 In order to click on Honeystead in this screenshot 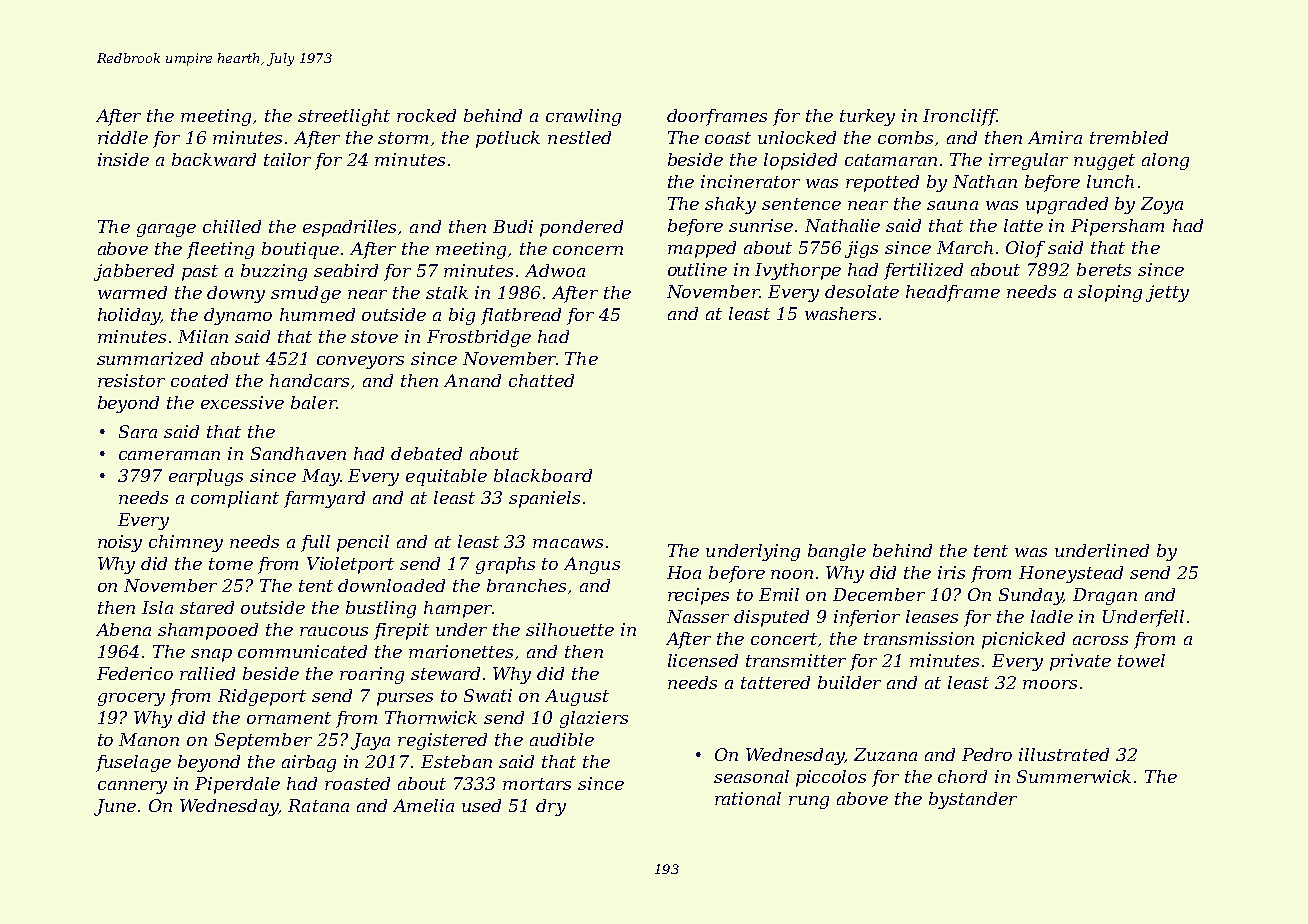, I will do `click(1071, 574)`.
